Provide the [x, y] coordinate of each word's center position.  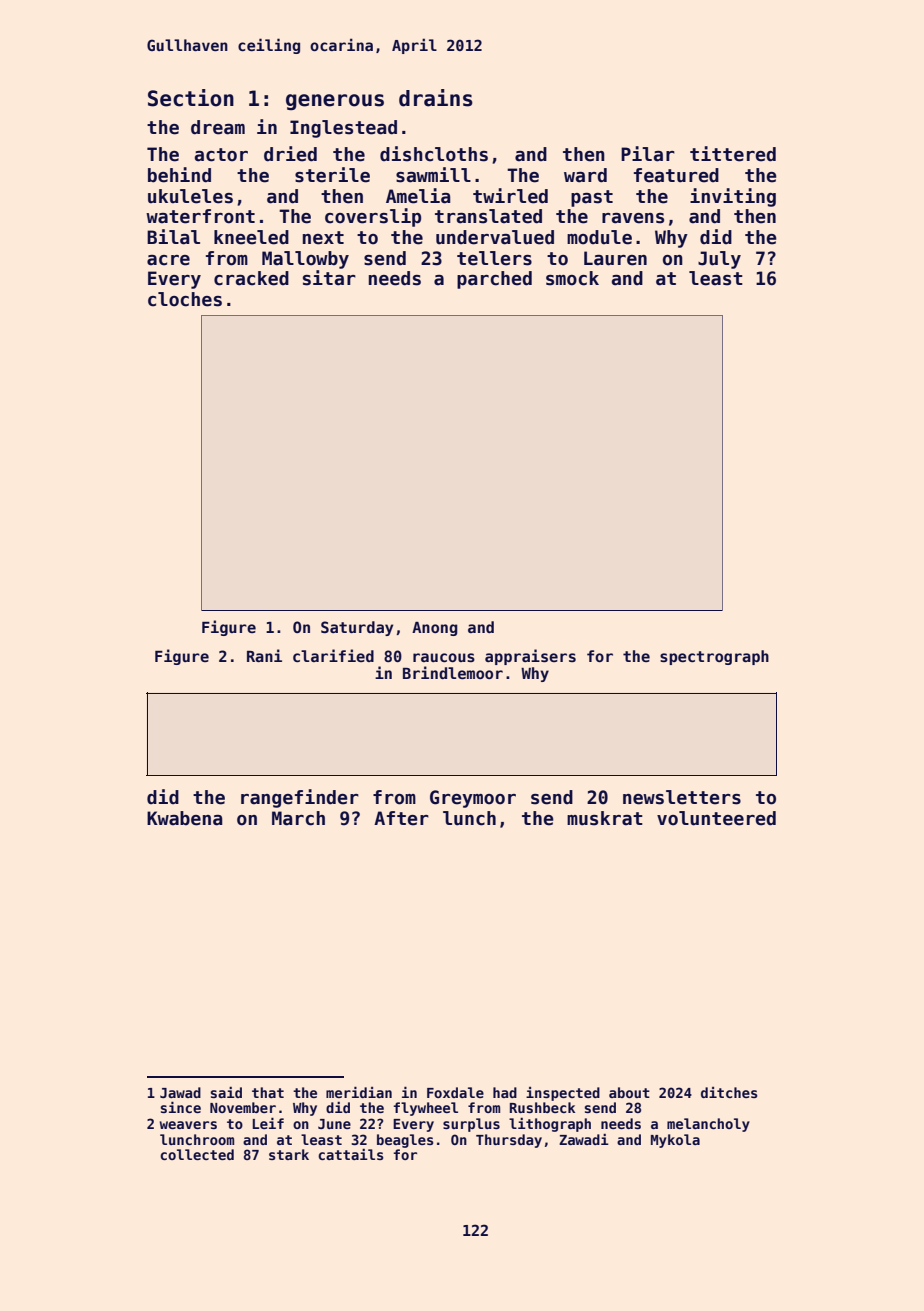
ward [585, 175]
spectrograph [714, 657]
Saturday [357, 628]
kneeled [251, 237]
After [401, 818]
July [719, 260]
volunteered [716, 818]
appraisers [530, 657]
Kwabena [185, 818]
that [268, 1092]
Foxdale [455, 1092]
